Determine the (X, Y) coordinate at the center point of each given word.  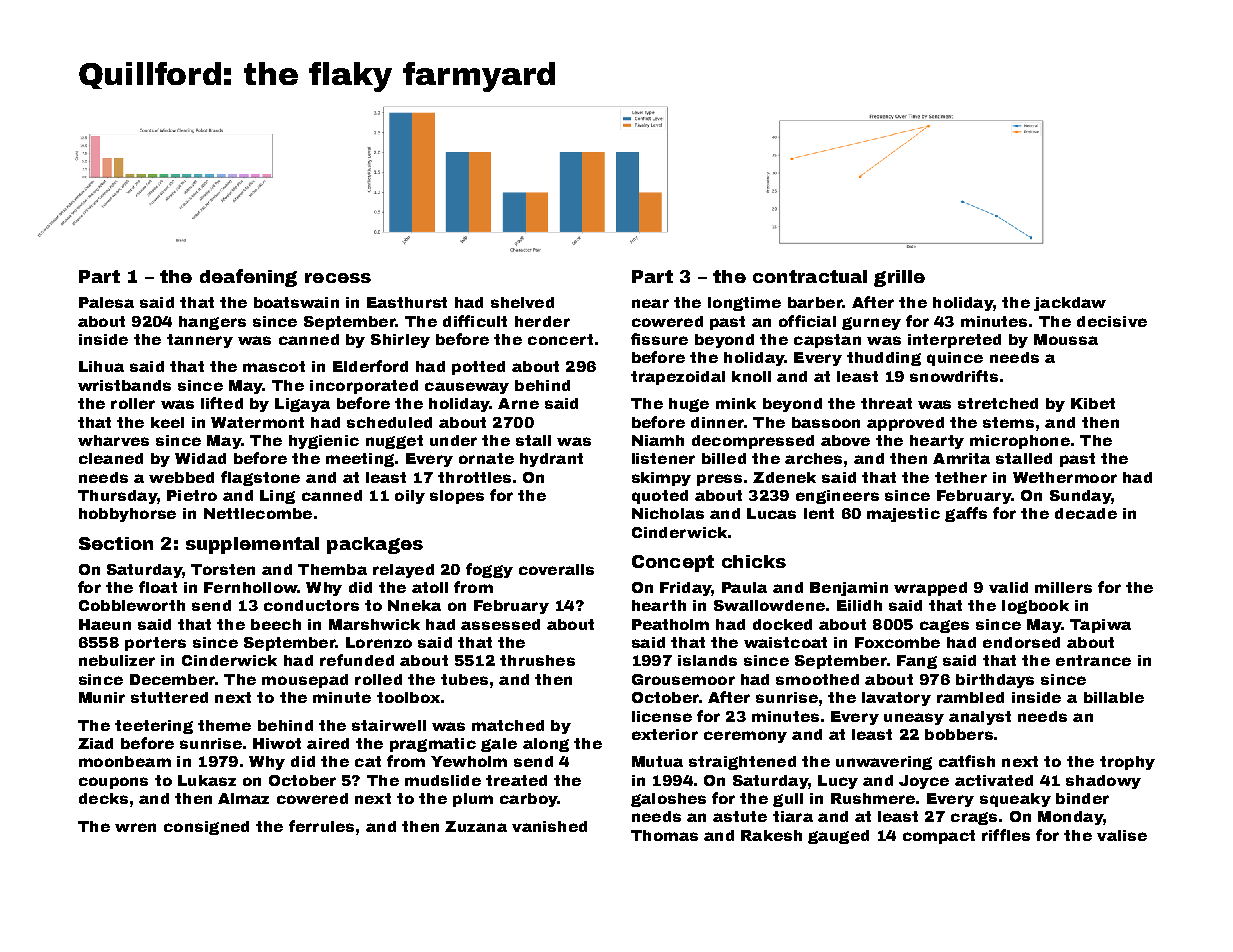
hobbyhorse (127, 515)
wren (135, 827)
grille (899, 278)
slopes (457, 497)
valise (1122, 835)
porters (155, 644)
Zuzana (476, 826)
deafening (248, 278)
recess (338, 278)
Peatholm (670, 624)
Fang (917, 662)
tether (961, 477)
